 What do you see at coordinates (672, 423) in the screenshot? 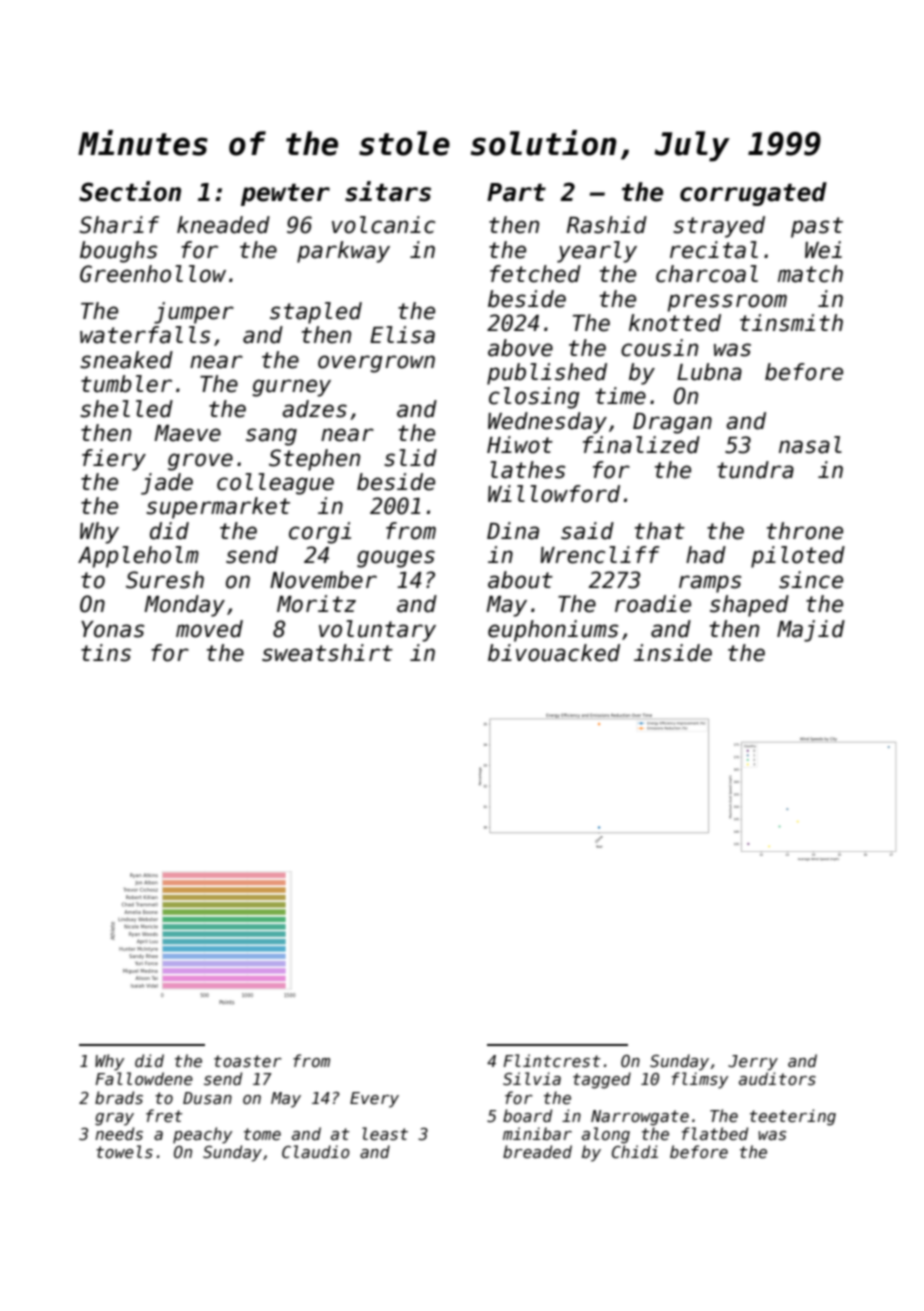
I see `Dragan` at bounding box center [672, 423].
